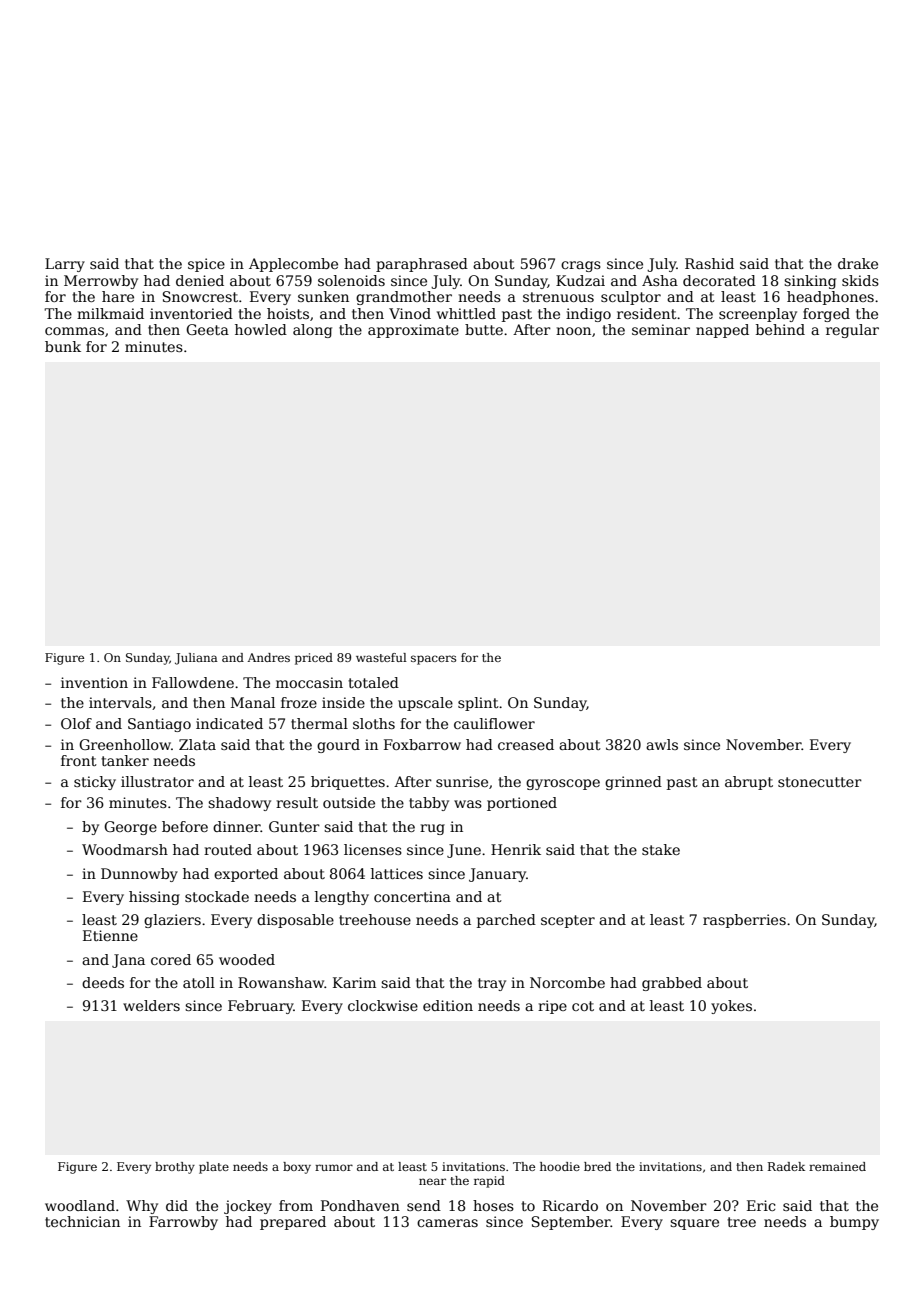 Image resolution: width=924 pixels, height=1308 pixels. Describe the element at coordinates (447, 1223) in the page. I see `cameras` at that location.
